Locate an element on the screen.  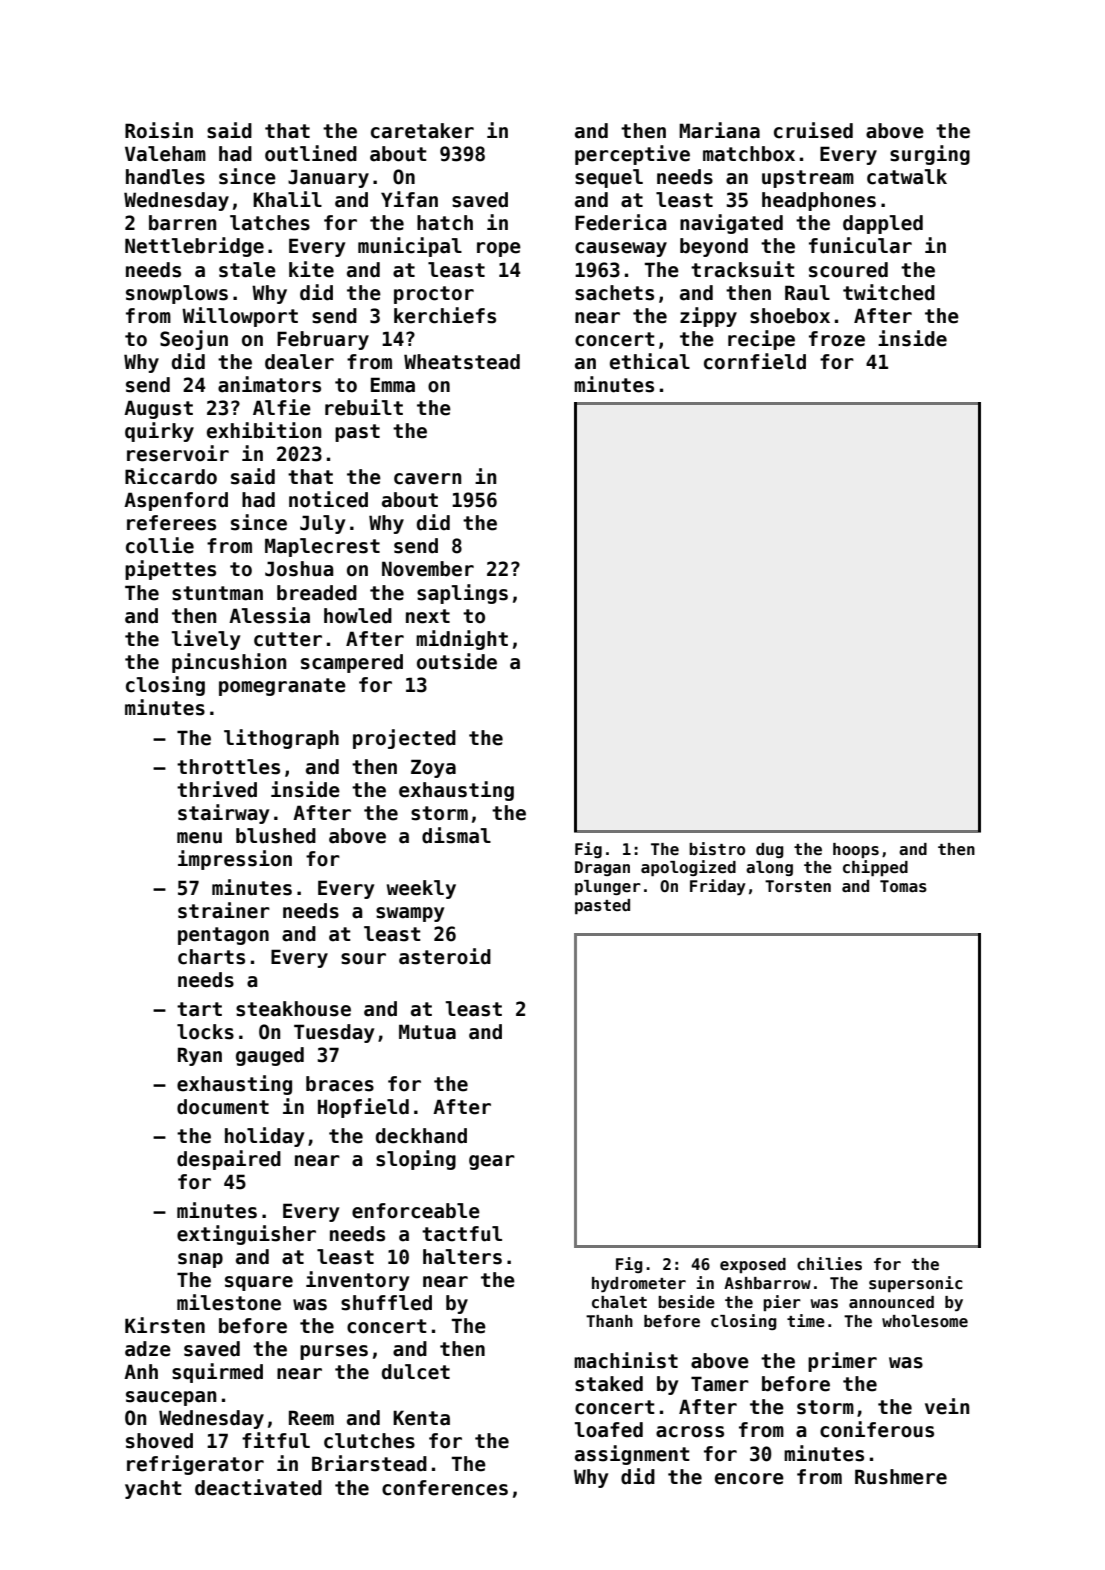
chipped is located at coordinates (875, 868).
